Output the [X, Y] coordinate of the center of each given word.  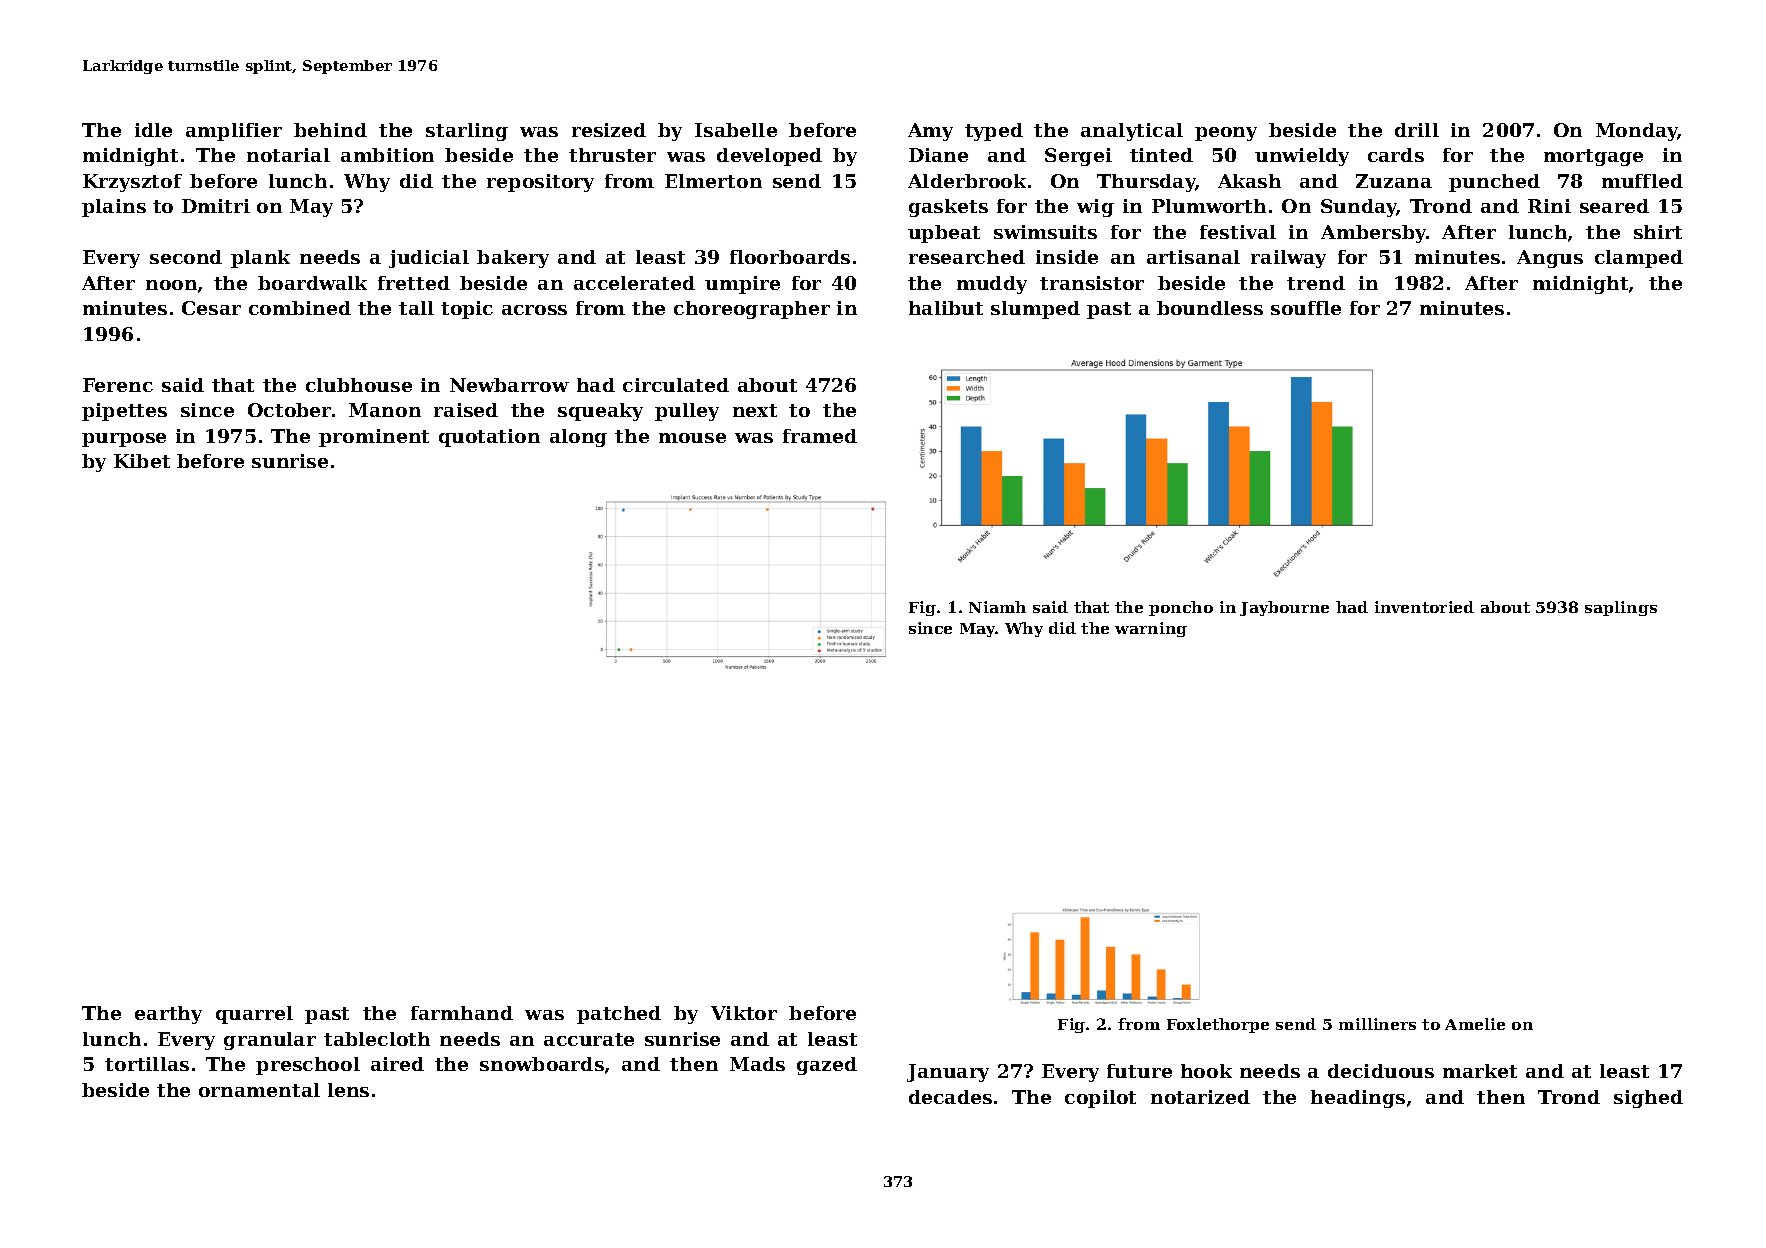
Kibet [142, 461]
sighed [1648, 1099]
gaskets [948, 208]
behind [330, 130]
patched [619, 1015]
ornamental [259, 1090]
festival [1238, 232]
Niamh [997, 607]
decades [950, 1097]
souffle [1306, 308]
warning [1151, 629]
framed [820, 436]
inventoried [1424, 607]
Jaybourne [1284, 608]
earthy [168, 1015]
